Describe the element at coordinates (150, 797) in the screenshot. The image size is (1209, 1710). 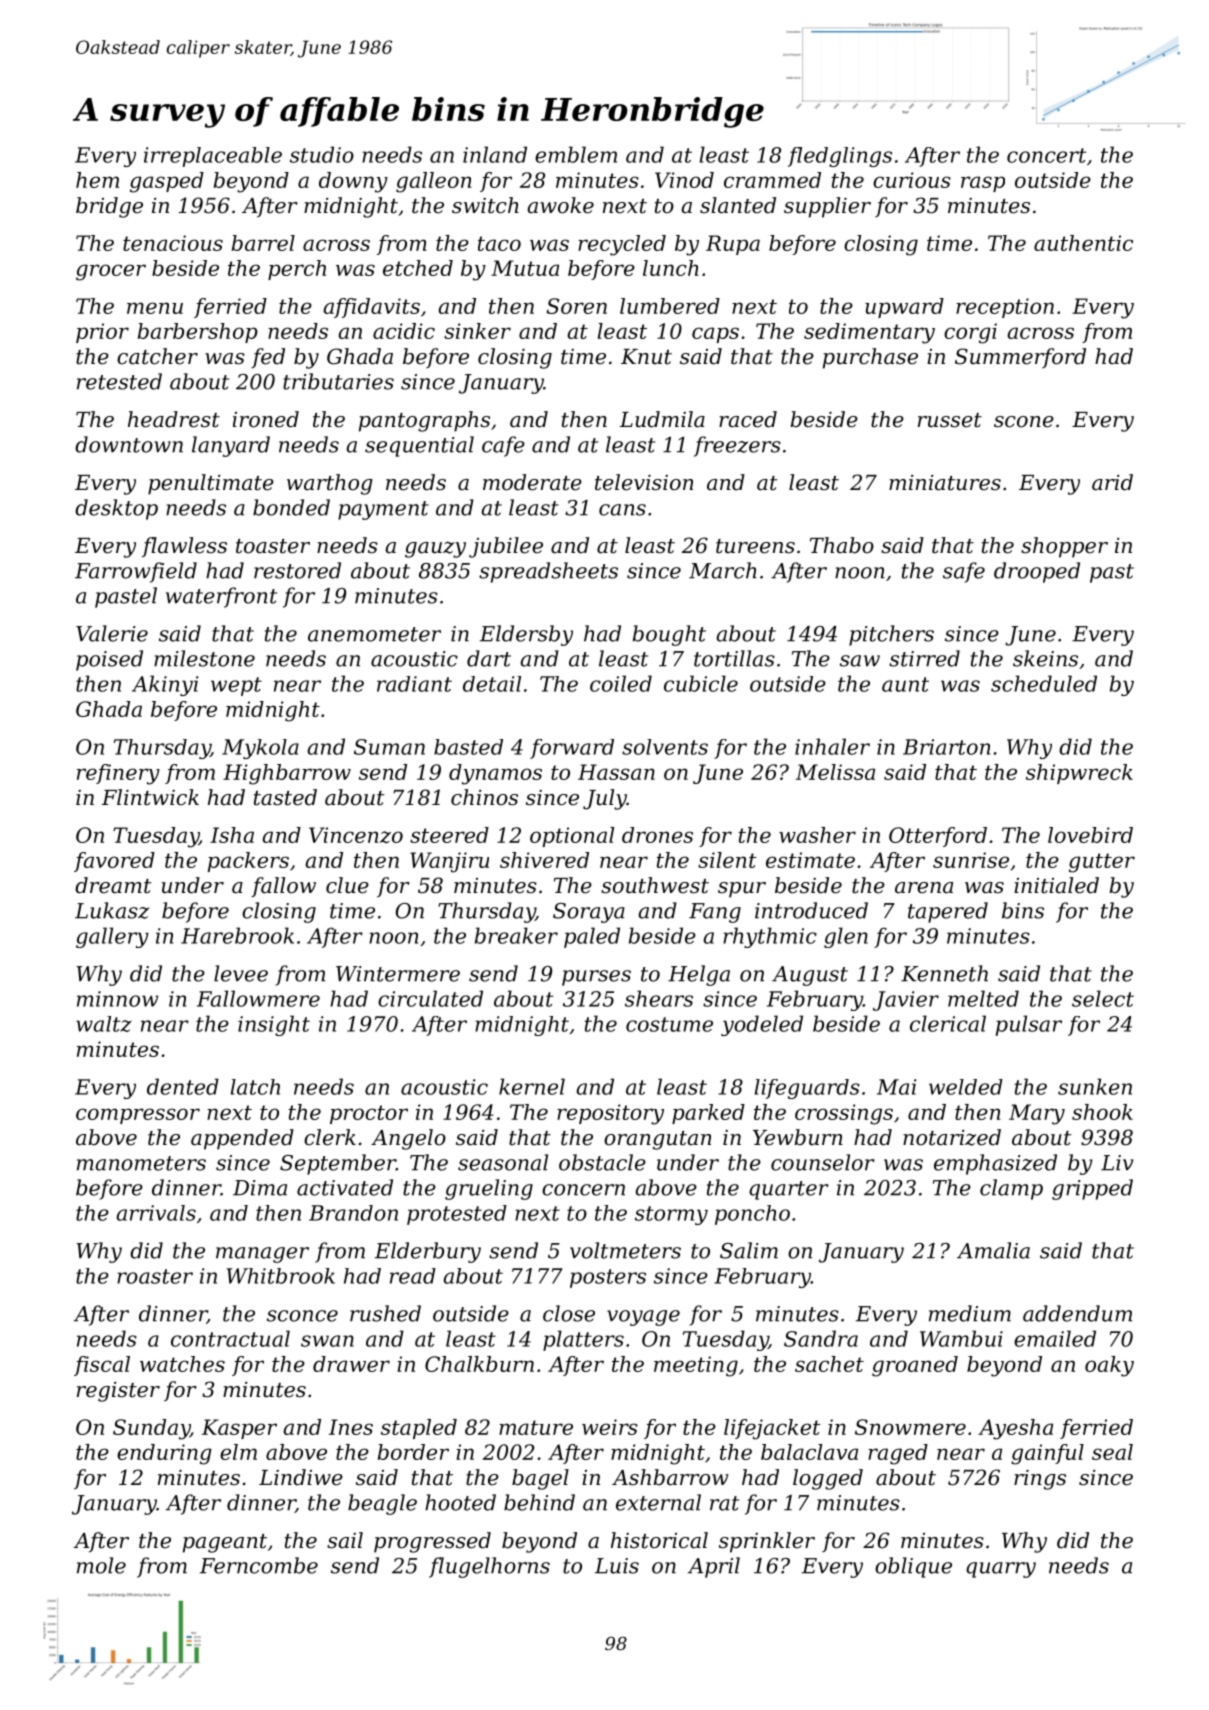
I see `Flintwick` at that location.
